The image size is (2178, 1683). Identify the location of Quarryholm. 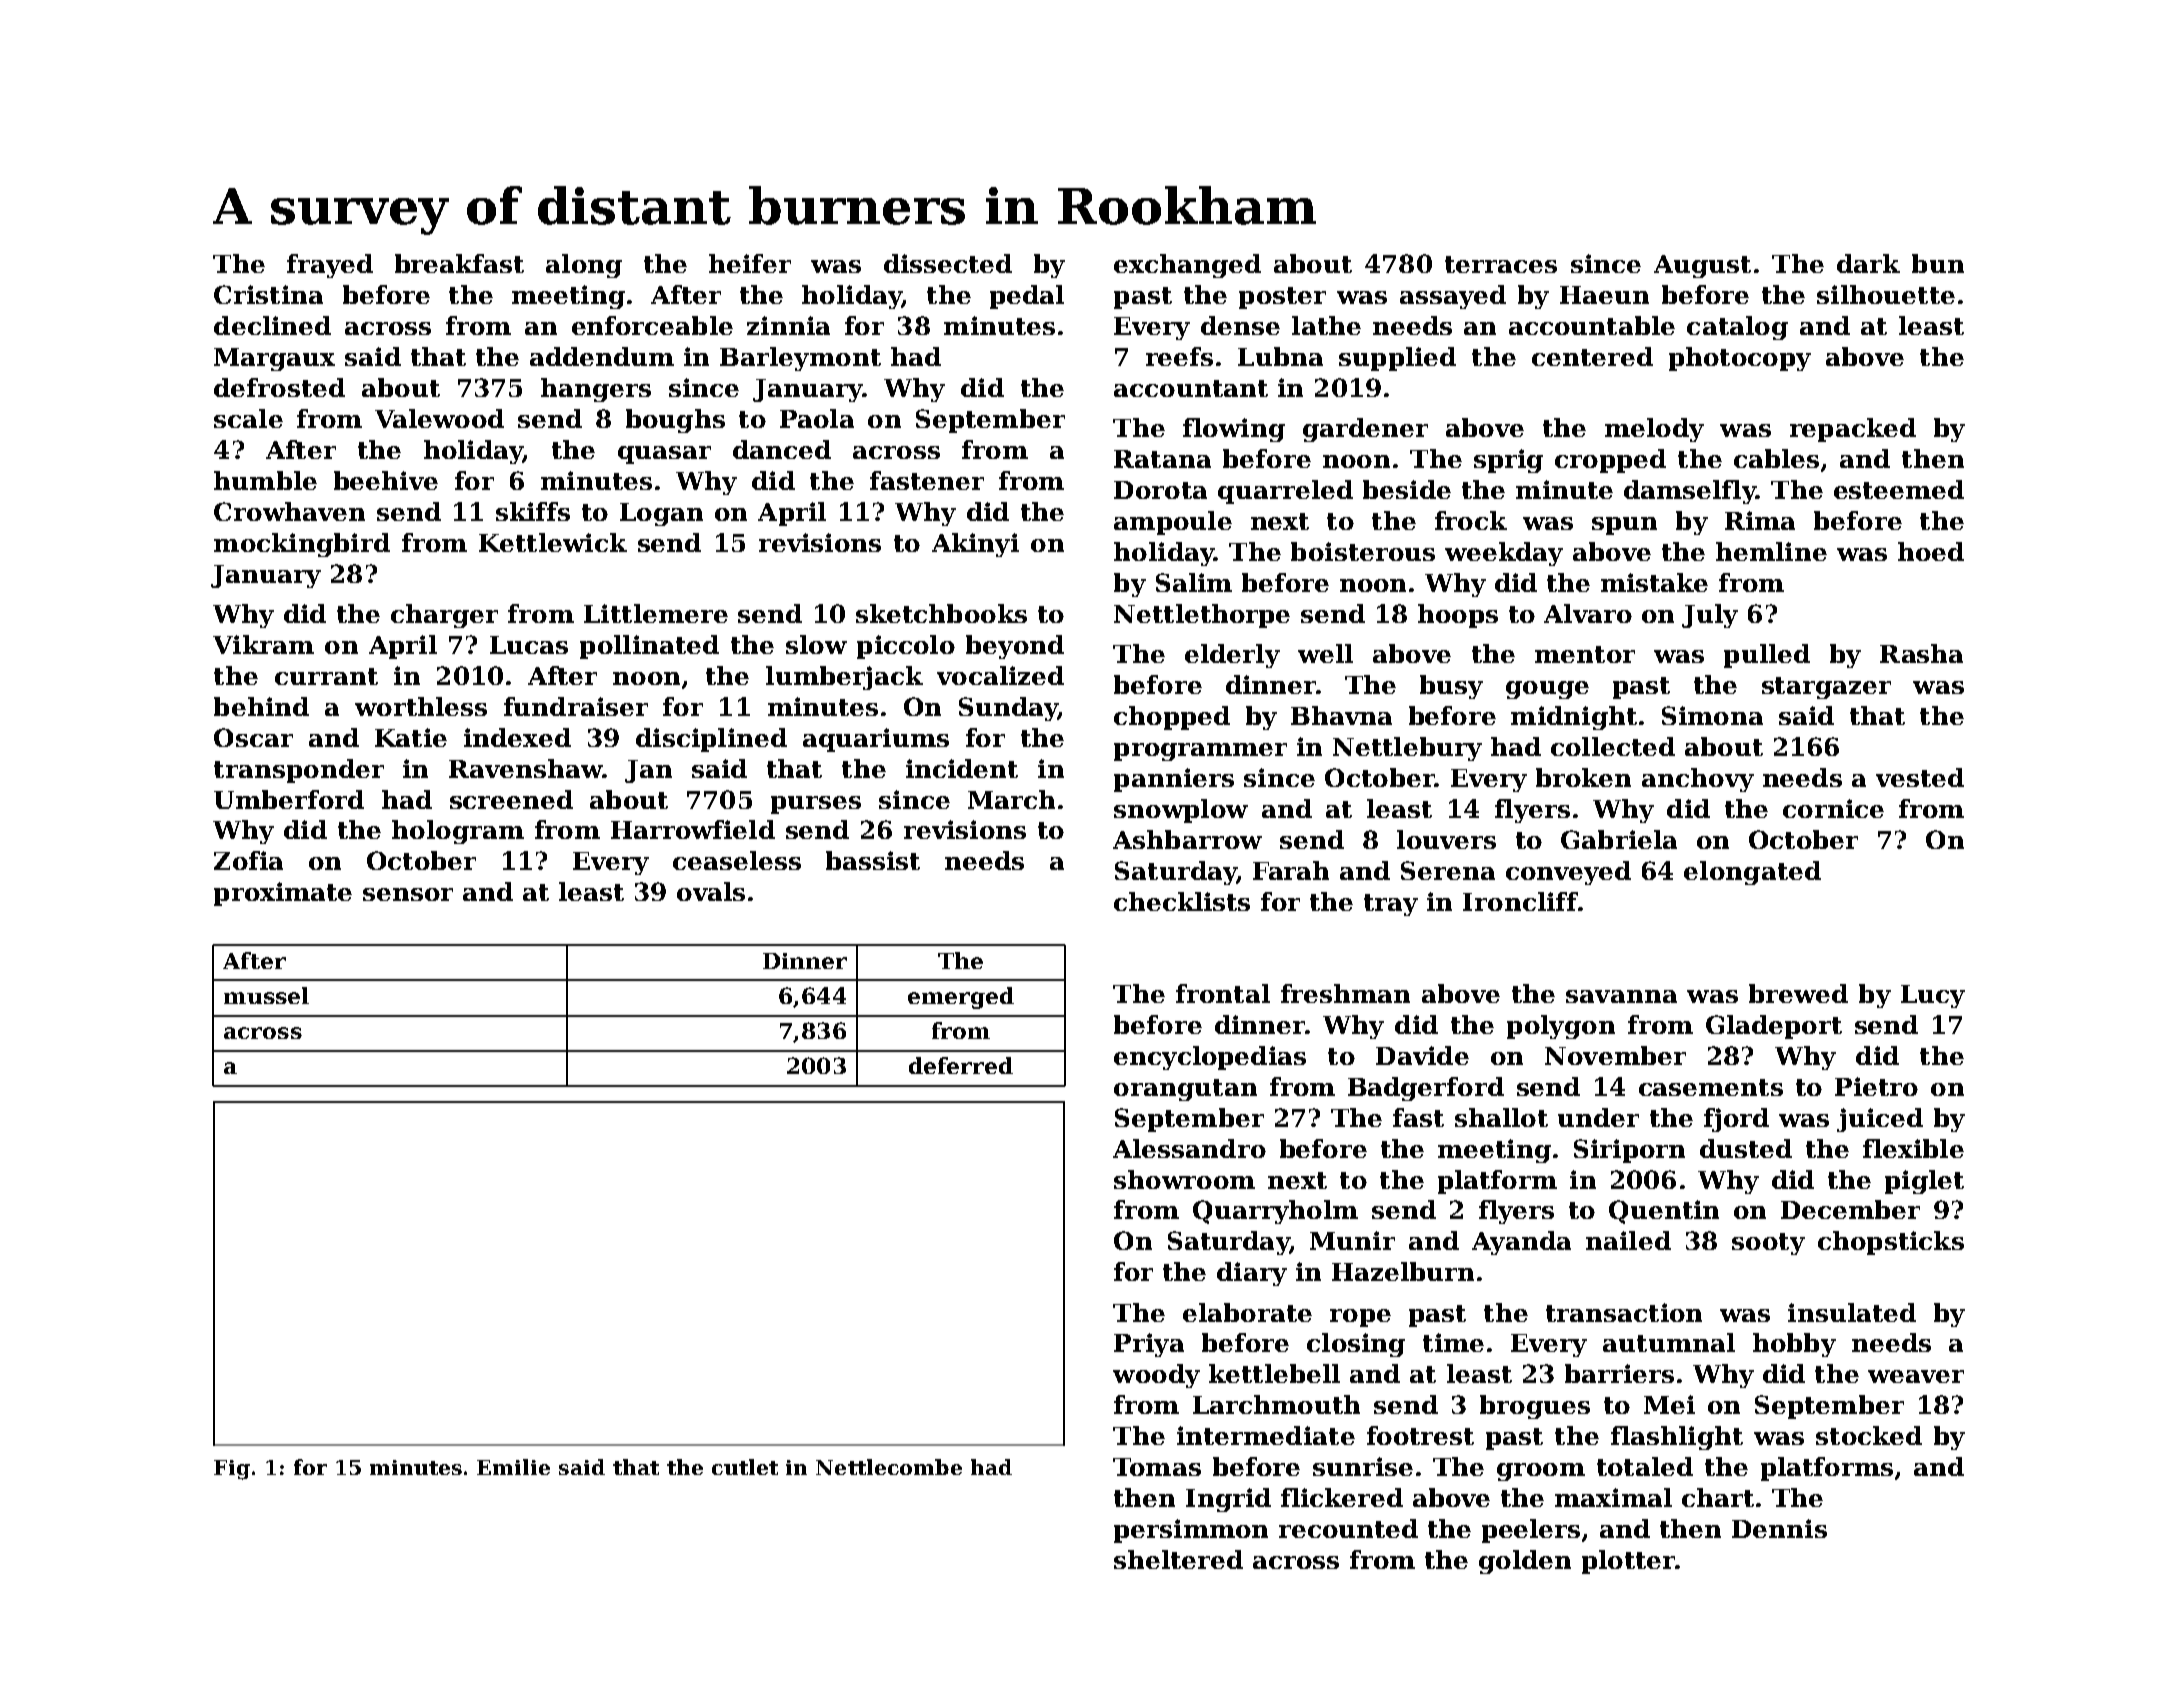
(1275, 1212).
